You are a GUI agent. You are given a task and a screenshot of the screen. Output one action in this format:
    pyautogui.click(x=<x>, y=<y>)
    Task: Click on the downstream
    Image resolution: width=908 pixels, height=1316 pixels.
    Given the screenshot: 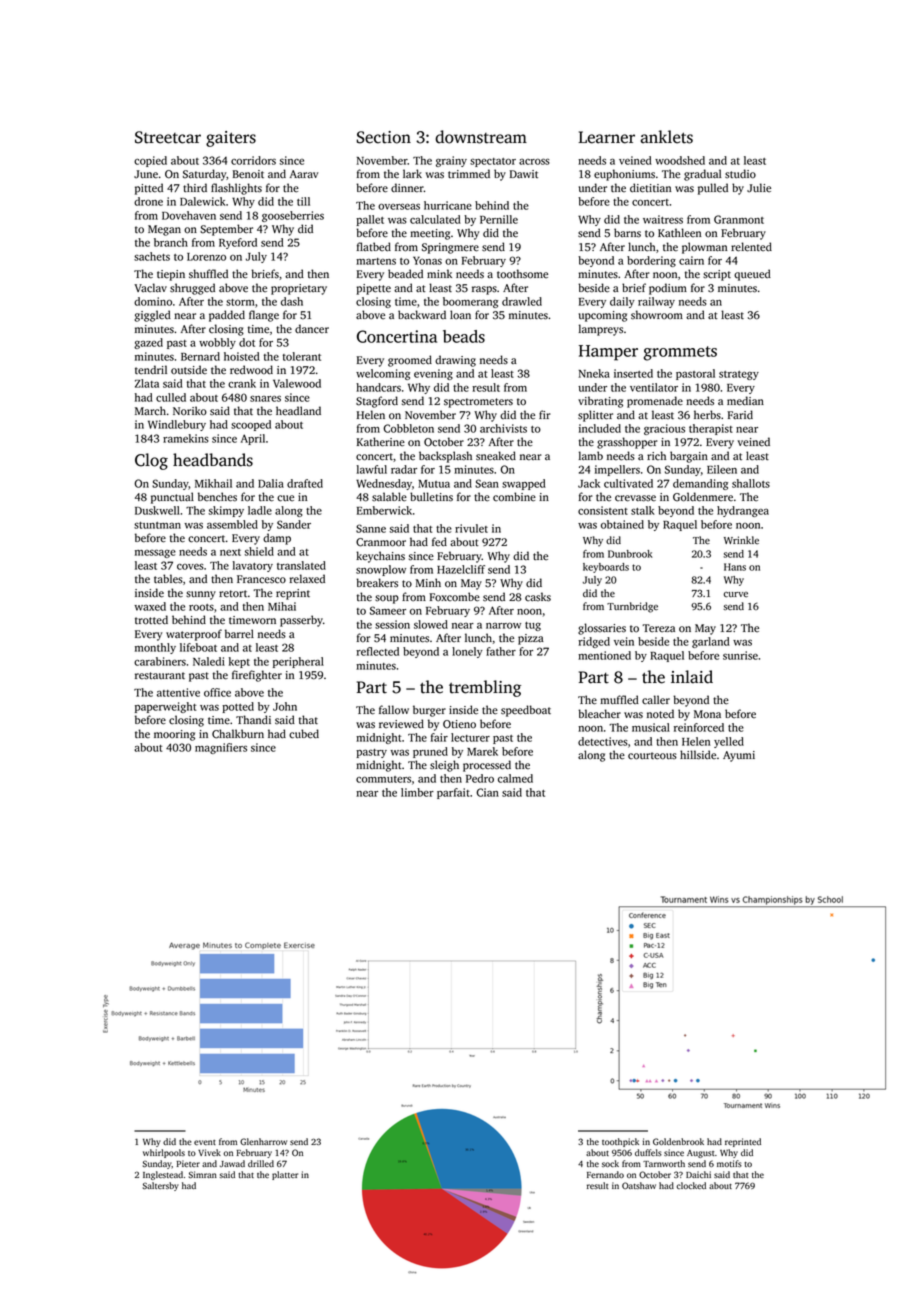 What is the action you would take?
    pyautogui.click(x=481, y=137)
